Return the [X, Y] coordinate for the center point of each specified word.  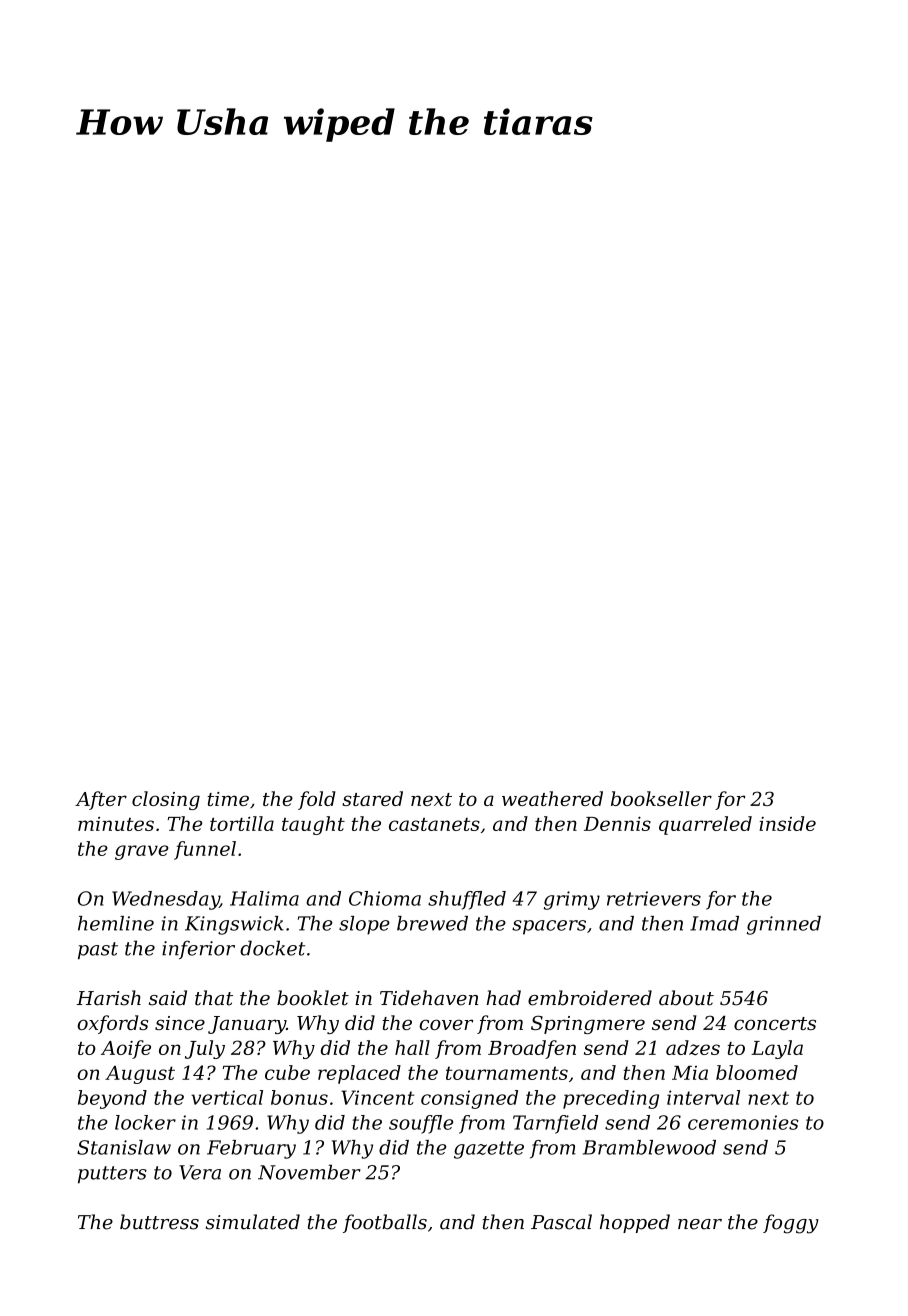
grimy [572, 900]
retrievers [654, 898]
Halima [264, 898]
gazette [489, 1150]
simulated [253, 1222]
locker [145, 1122]
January [247, 1025]
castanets [434, 824]
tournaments [507, 1073]
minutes [116, 824]
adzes [693, 1048]
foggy [791, 1224]
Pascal [561, 1222]
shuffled [467, 900]
